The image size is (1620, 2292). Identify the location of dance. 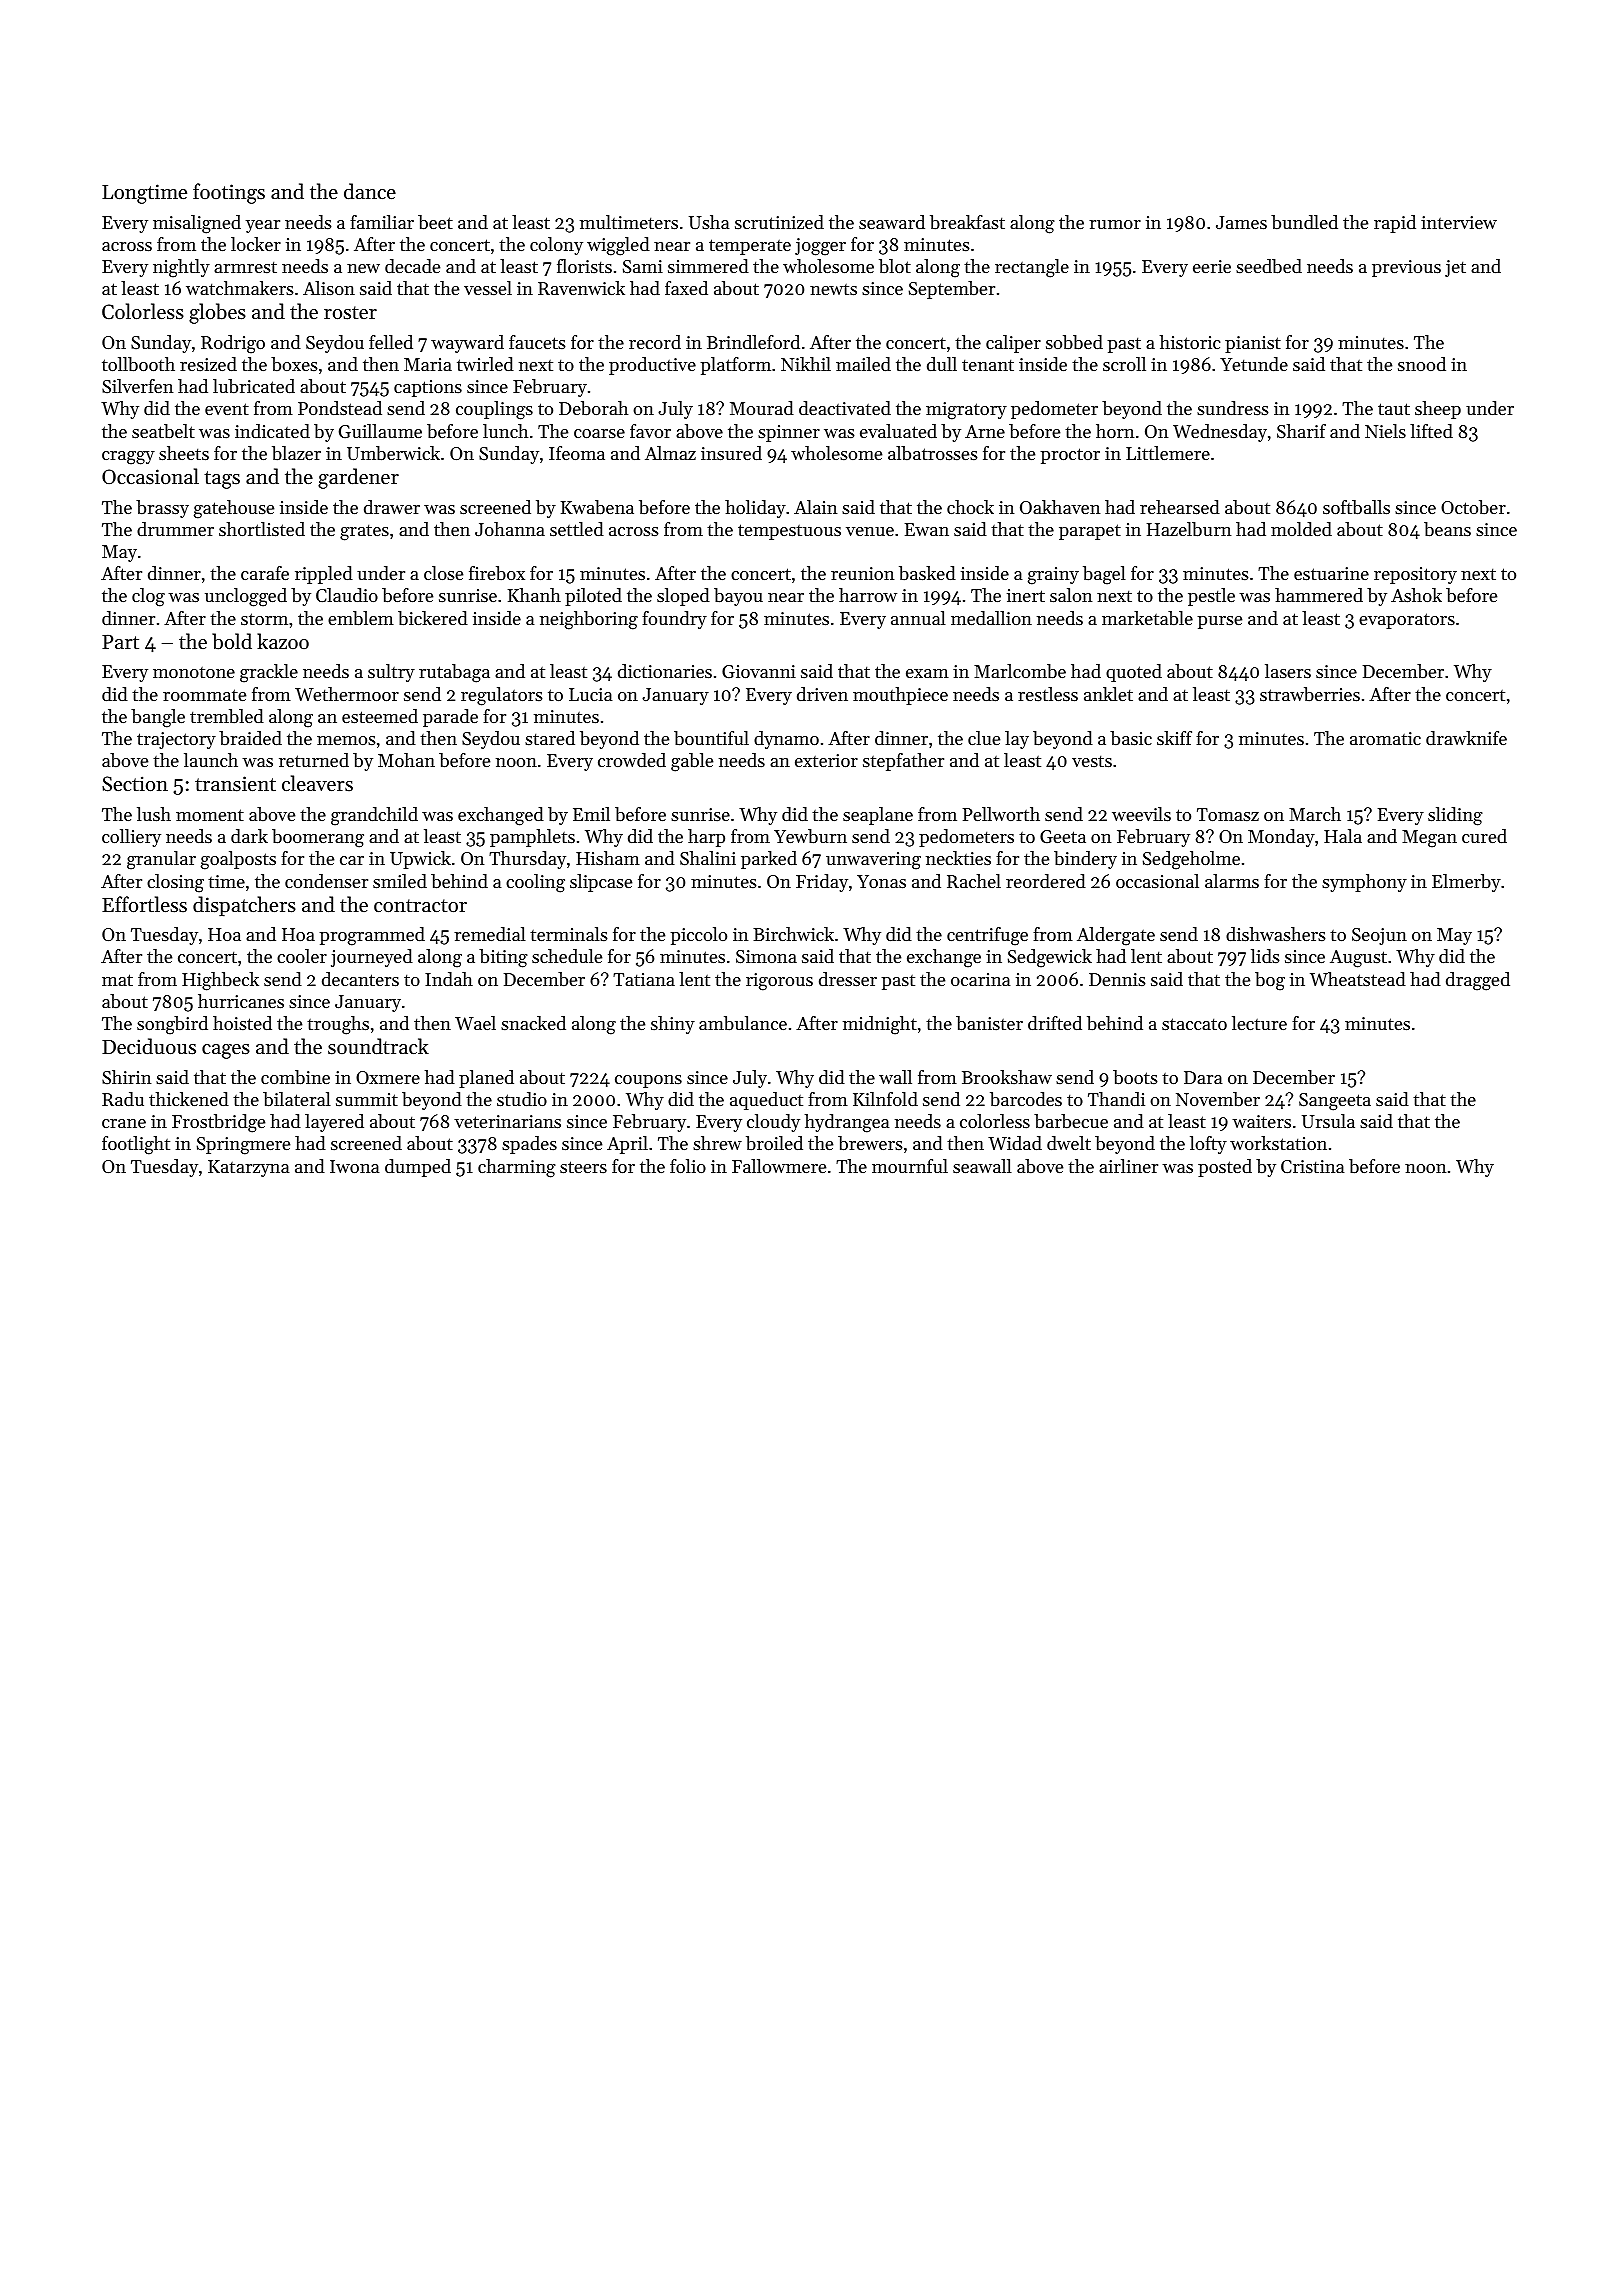
(370, 191).
